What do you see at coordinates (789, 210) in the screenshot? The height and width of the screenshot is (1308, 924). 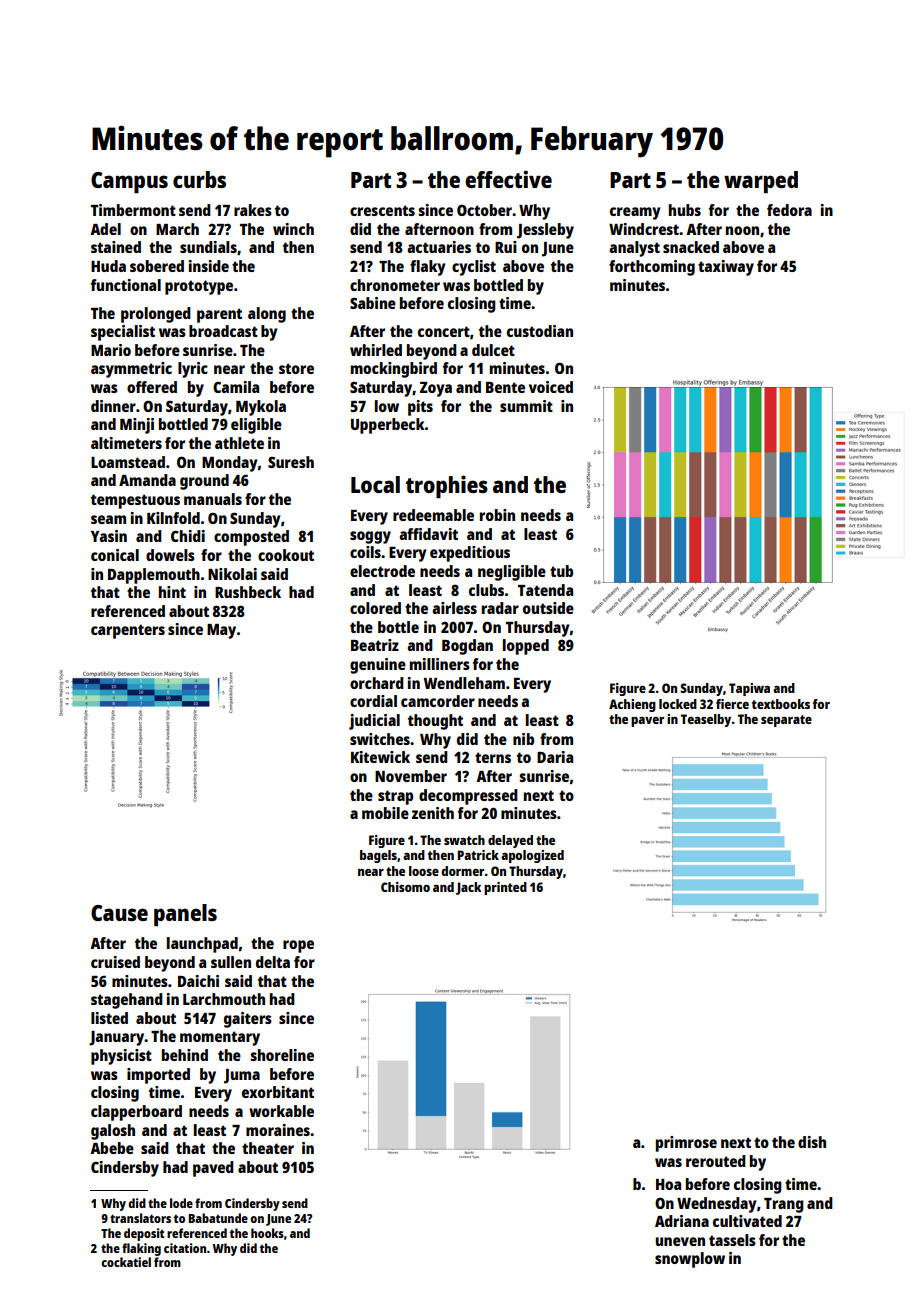 I see `fedora` at bounding box center [789, 210].
